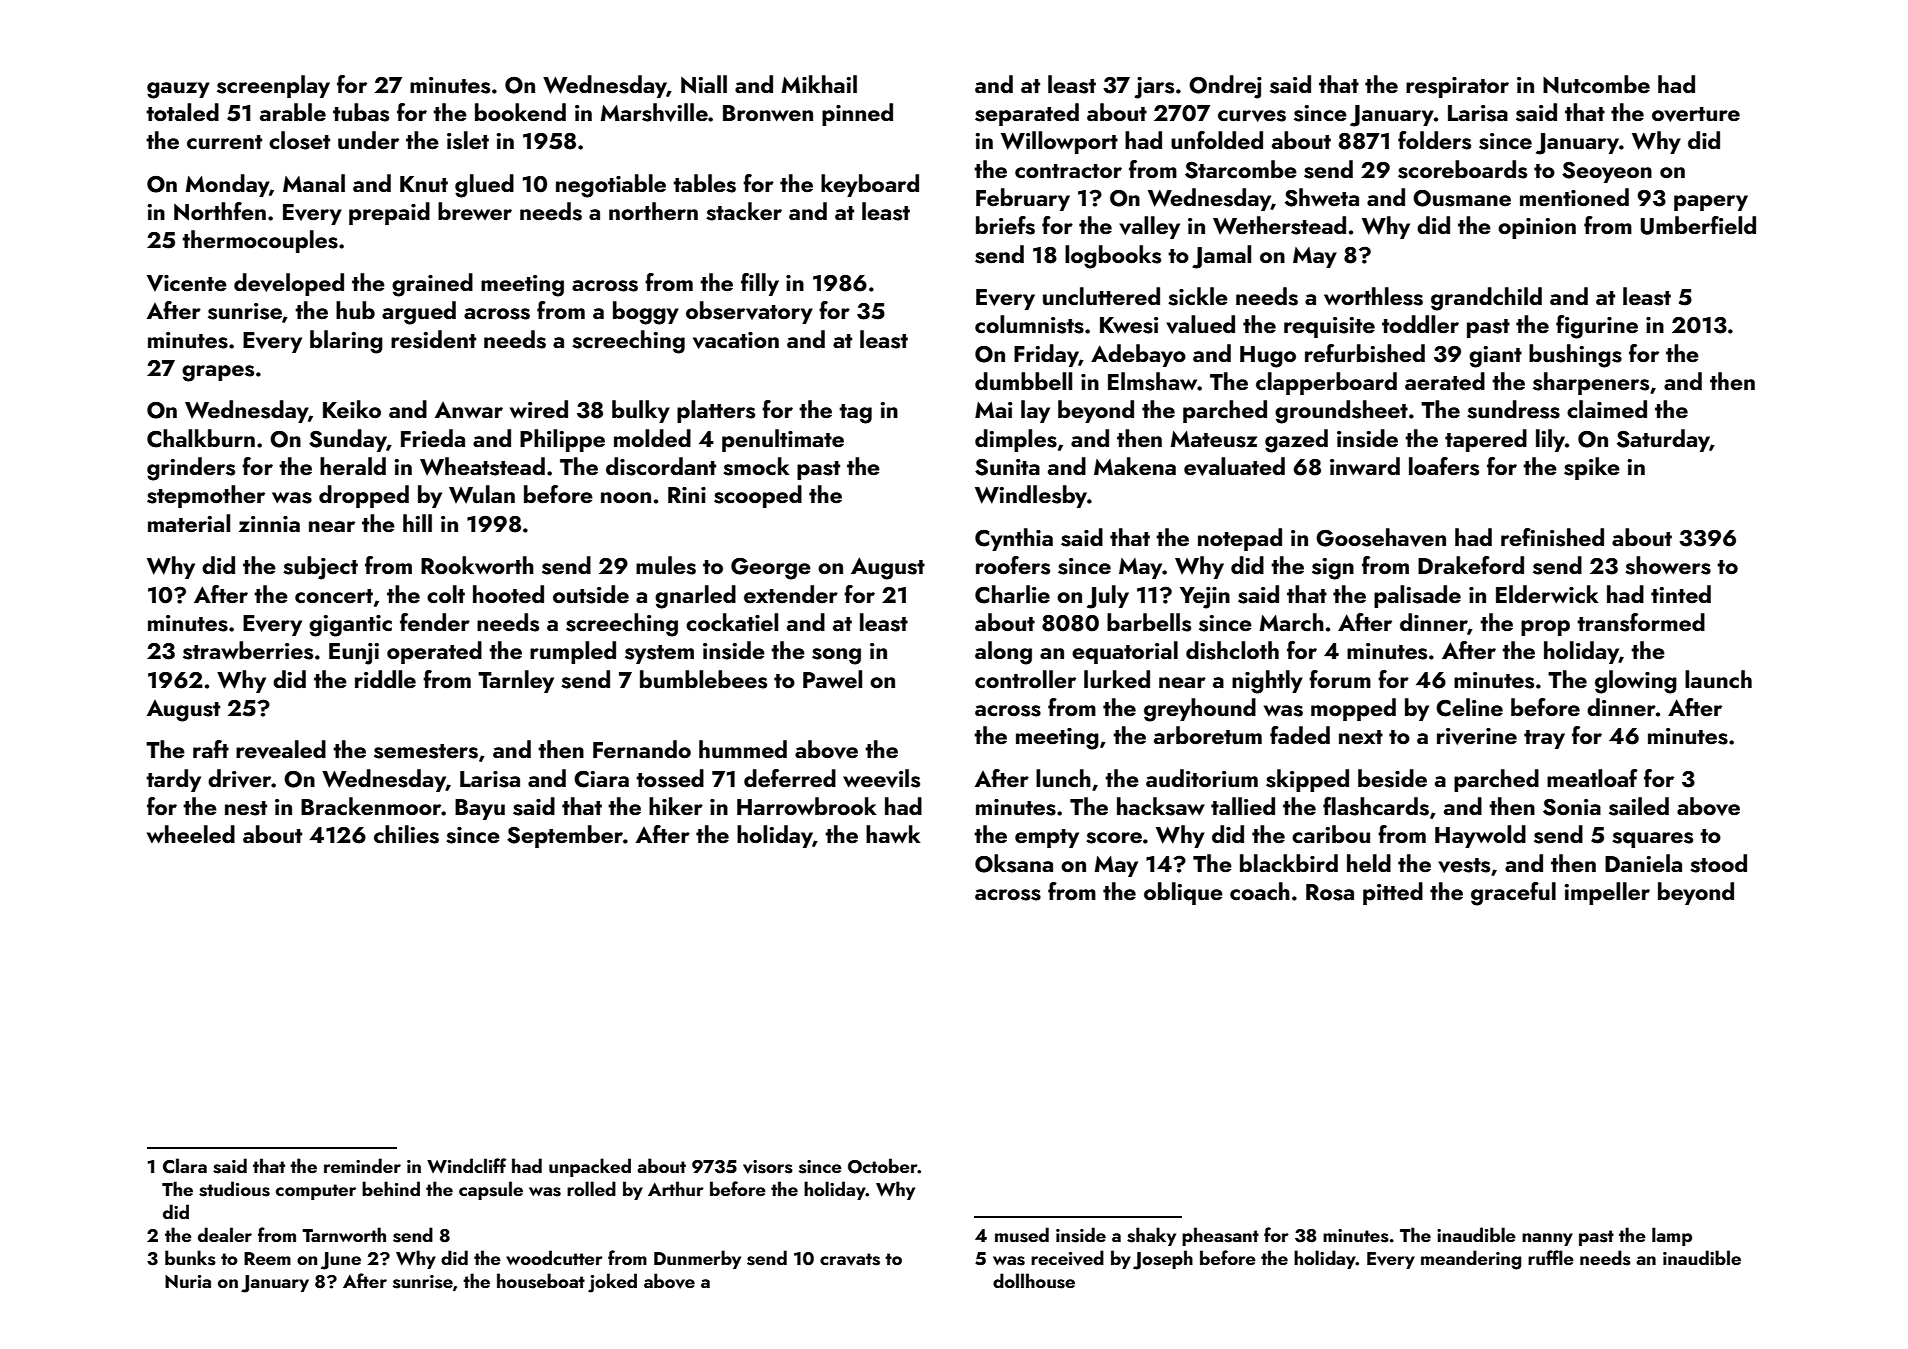 This image has height=1349, width=1908. Describe the element at coordinates (1597, 327) in the image. I see `figurine` at that location.
